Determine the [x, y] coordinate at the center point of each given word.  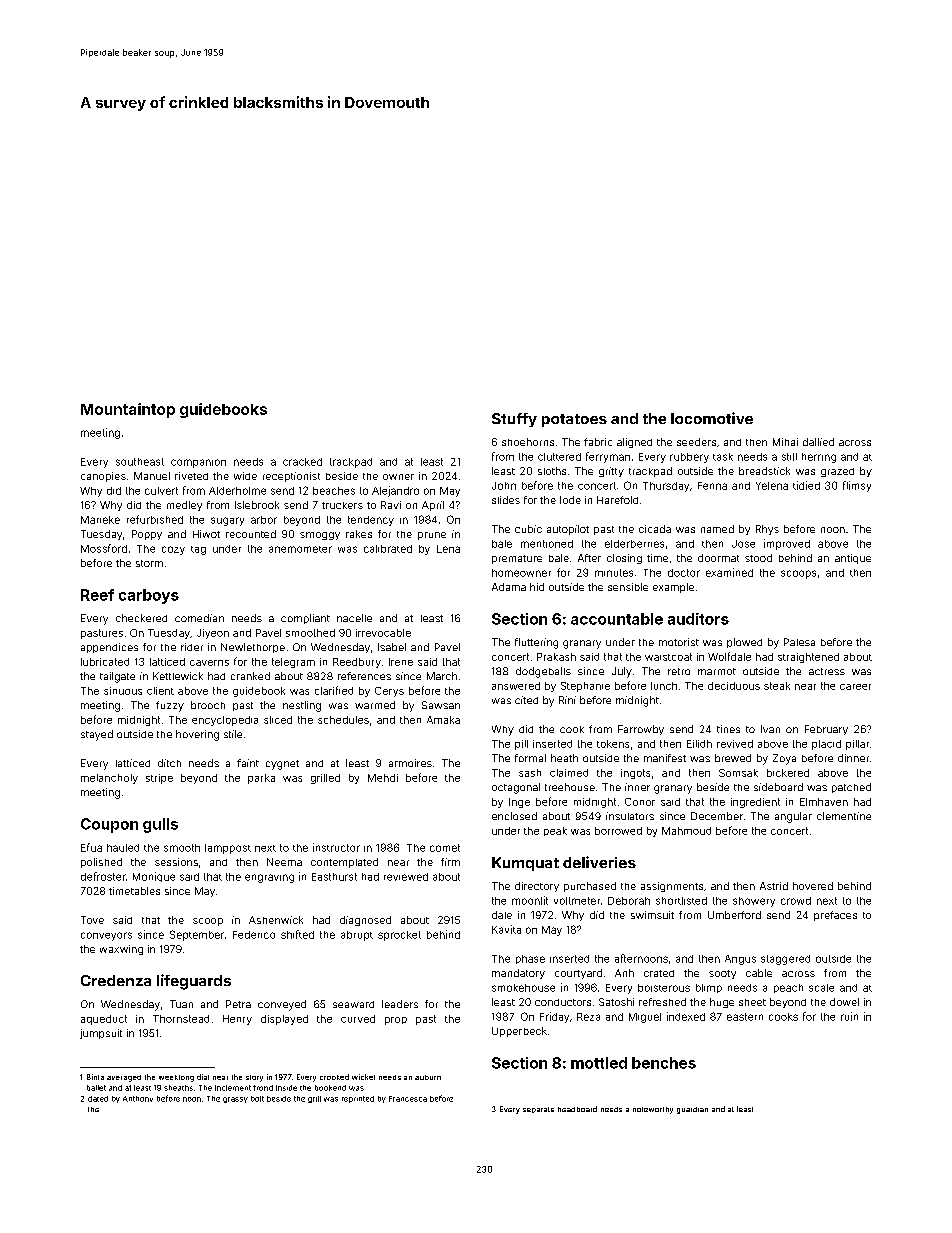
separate [538, 1110]
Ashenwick [276, 920]
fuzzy [170, 706]
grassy [235, 1100]
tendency [371, 521]
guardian [692, 1110]
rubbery [689, 458]
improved [787, 544]
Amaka [443, 720]
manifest [665, 758]
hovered [813, 886]
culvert [161, 491]
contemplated [344, 863]
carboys [149, 596]
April [433, 506]
